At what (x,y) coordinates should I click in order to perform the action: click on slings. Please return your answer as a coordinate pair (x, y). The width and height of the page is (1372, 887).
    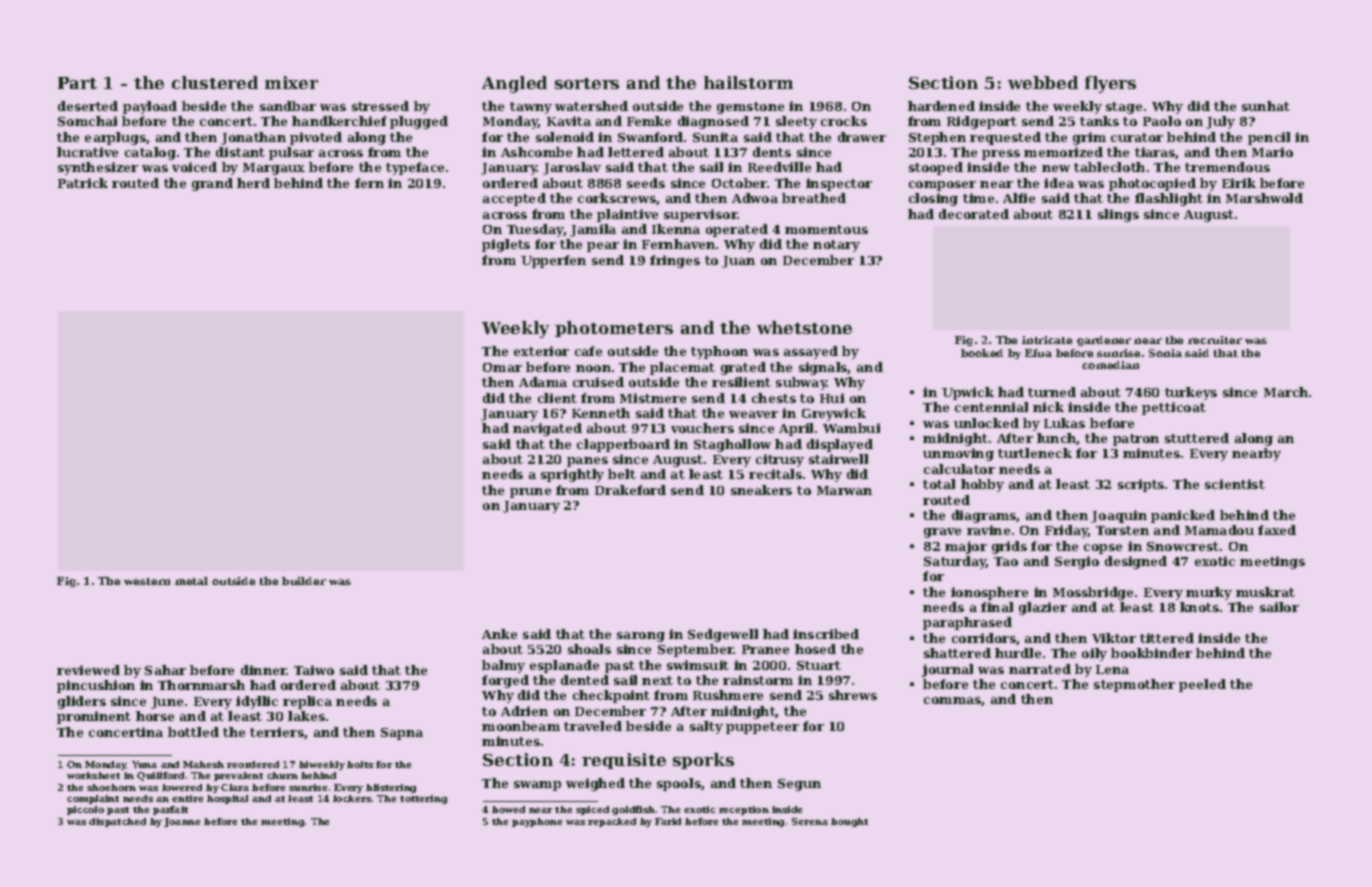
    Looking at the image, I should click on (1118, 215).
